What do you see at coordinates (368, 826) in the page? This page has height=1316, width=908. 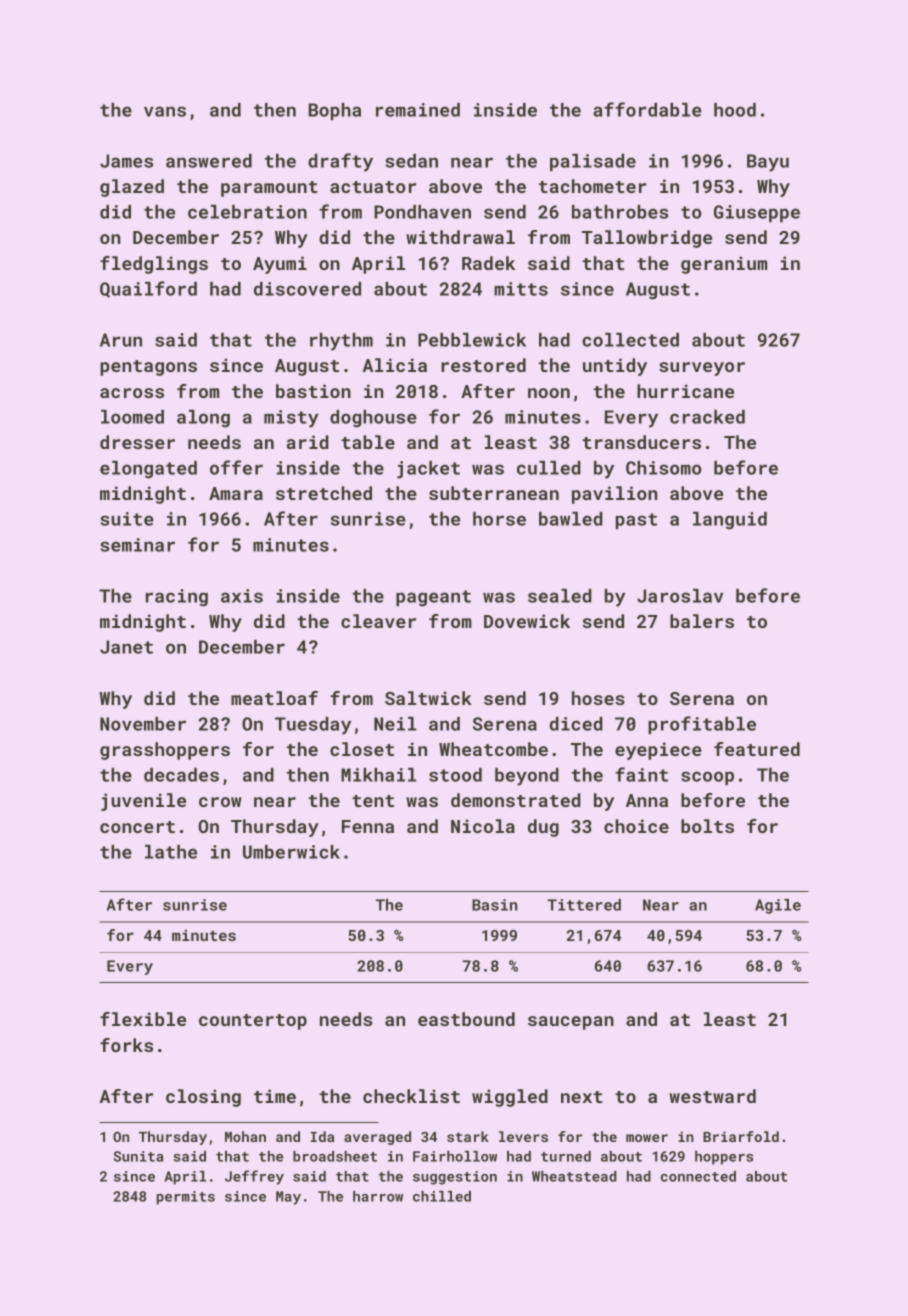 I see `Fenna` at bounding box center [368, 826].
